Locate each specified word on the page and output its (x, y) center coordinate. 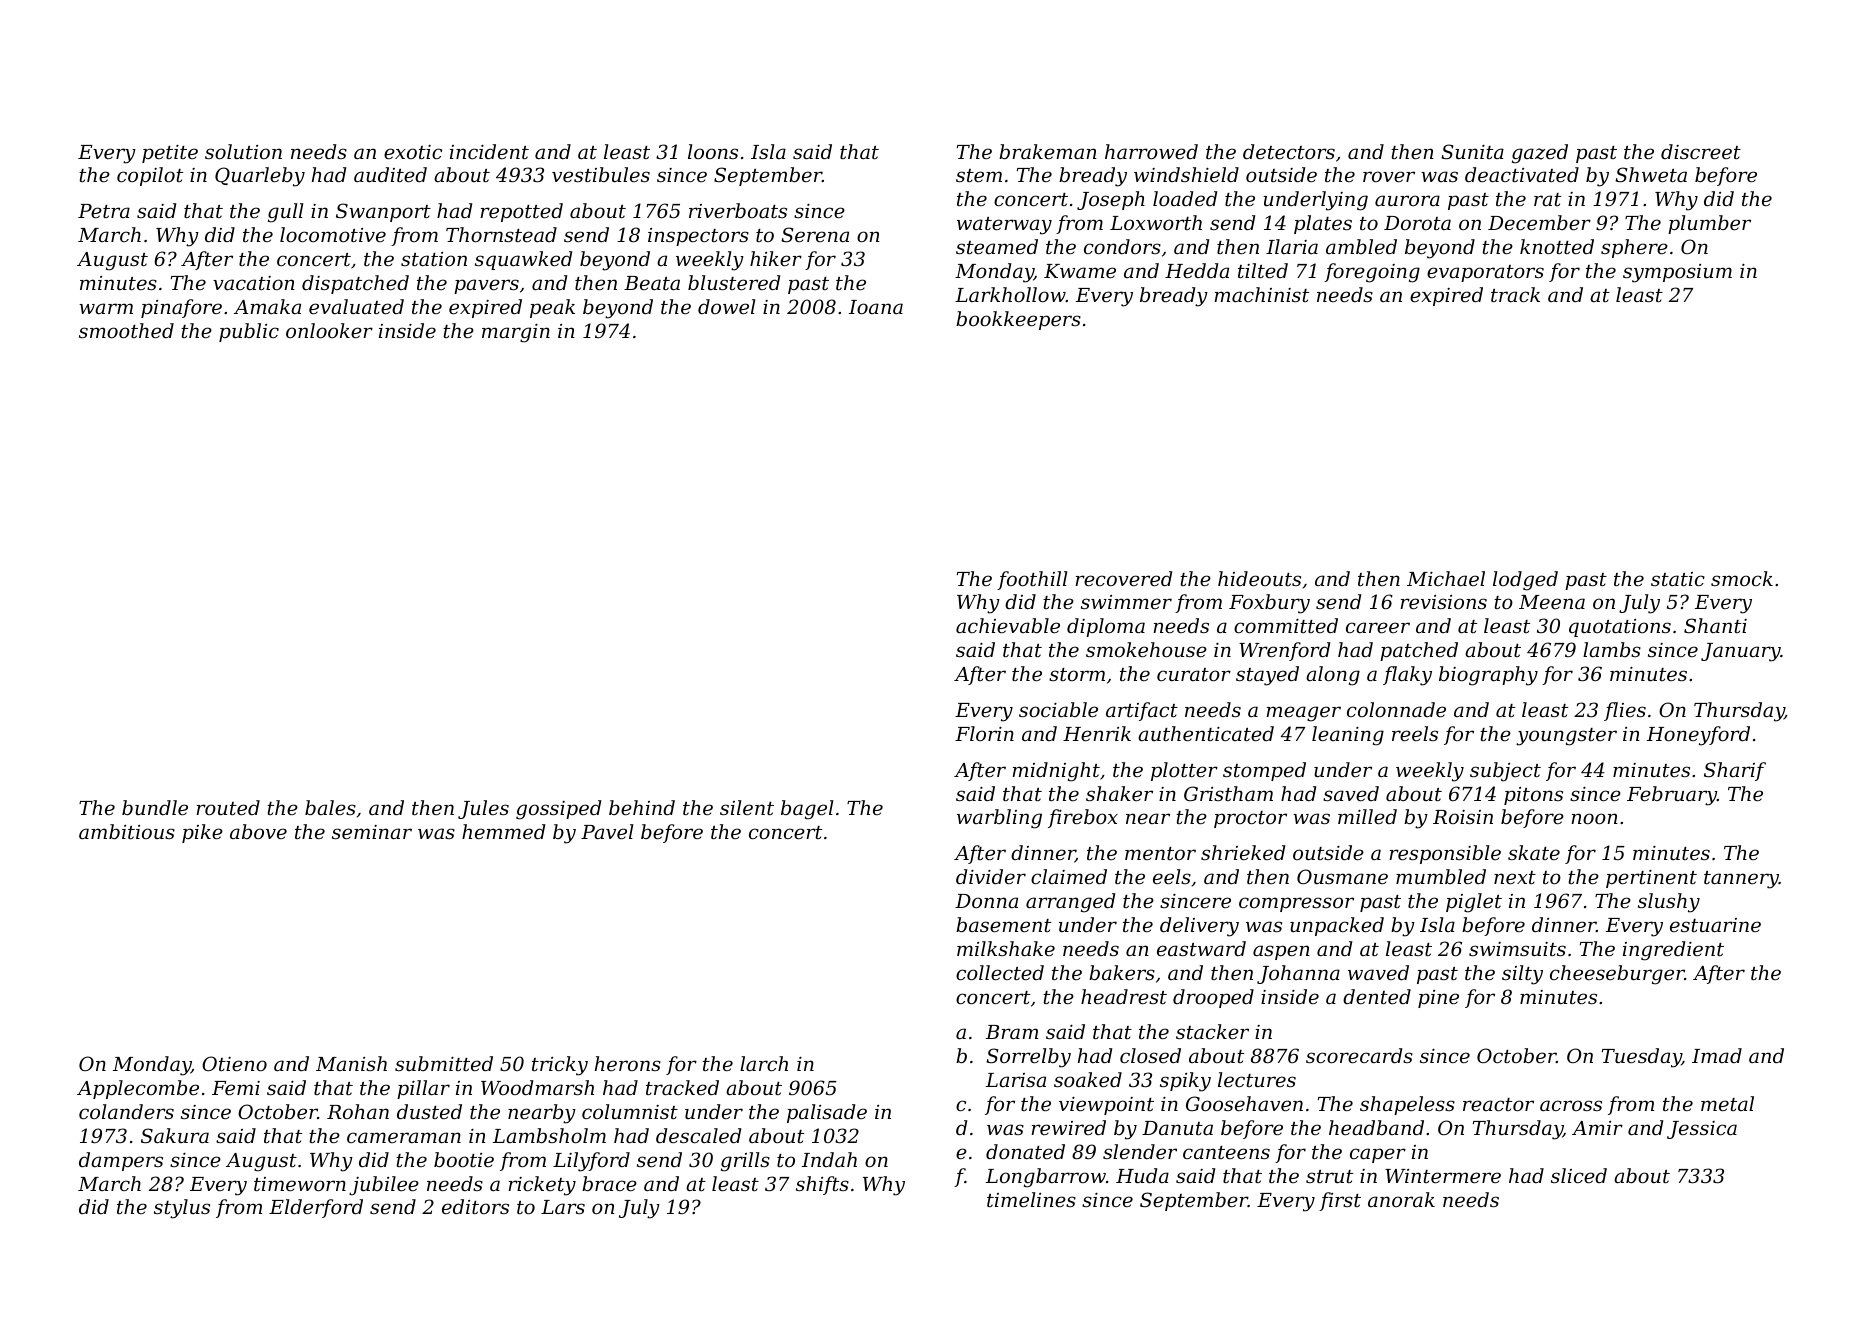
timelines (1031, 1199)
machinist (1261, 294)
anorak (1401, 1199)
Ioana (876, 307)
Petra (104, 211)
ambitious (127, 831)
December (1539, 222)
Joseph (1111, 200)
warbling (999, 819)
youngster (1566, 737)
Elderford (316, 1208)
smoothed (126, 330)
